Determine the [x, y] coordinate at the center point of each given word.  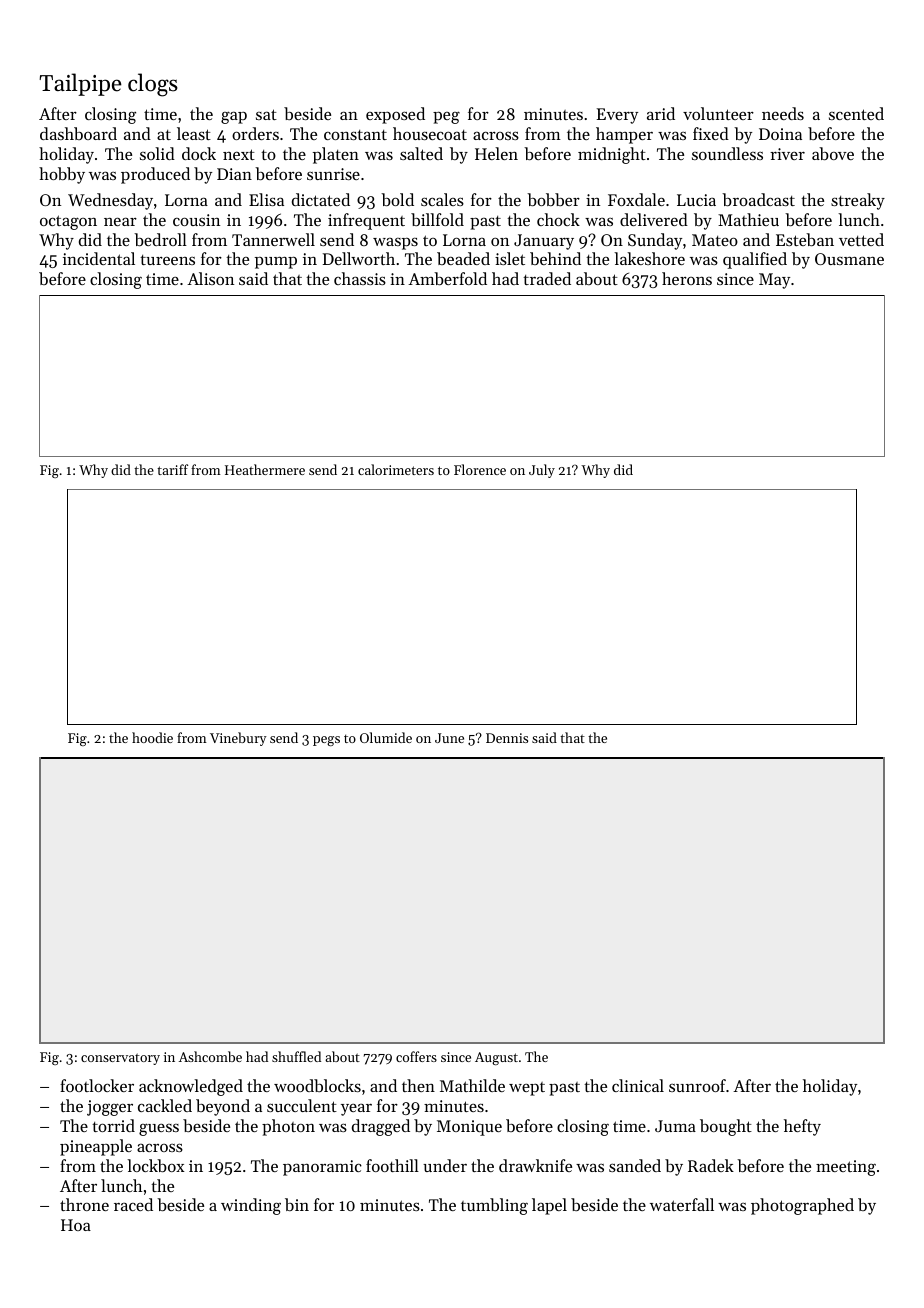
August [496, 1058]
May [774, 281]
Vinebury [238, 739]
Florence [480, 469]
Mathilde [472, 1085]
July [542, 471]
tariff [172, 469]
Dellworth [359, 258]
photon [288, 1127]
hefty [802, 1127]
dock [199, 153]
